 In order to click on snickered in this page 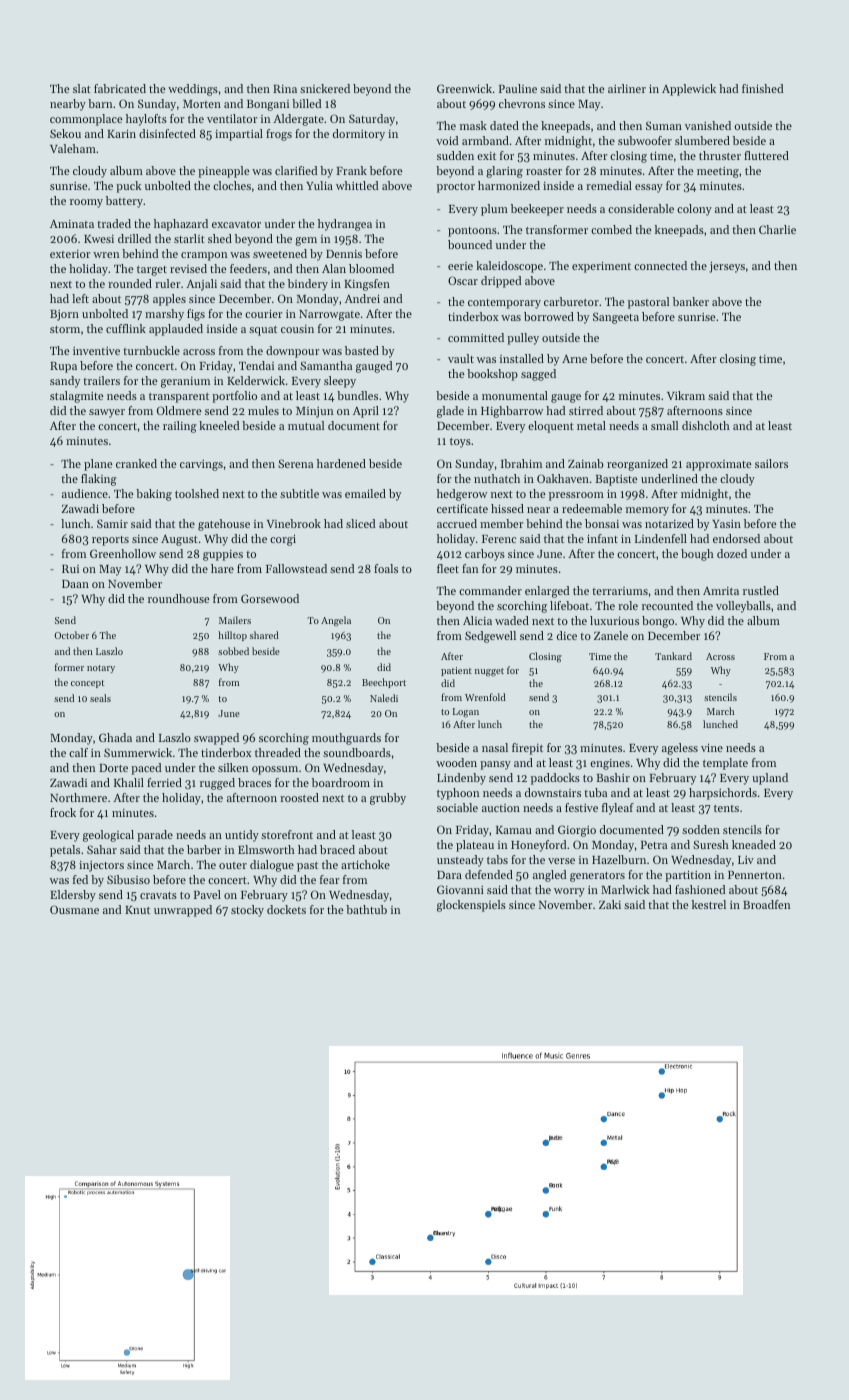, I will do `click(325, 88)`.
